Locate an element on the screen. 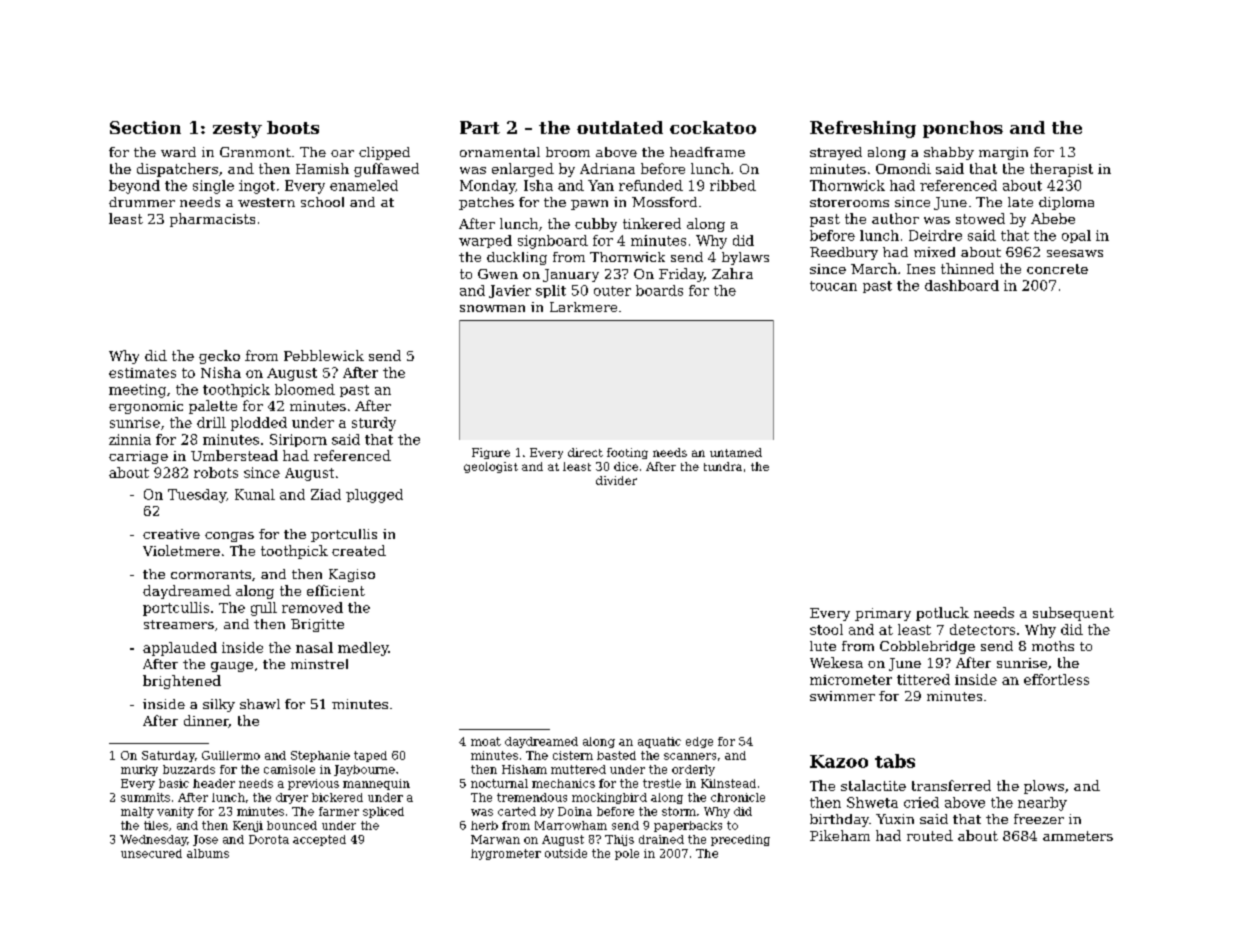 This screenshot has width=1233, height=952. created is located at coordinates (359, 550).
